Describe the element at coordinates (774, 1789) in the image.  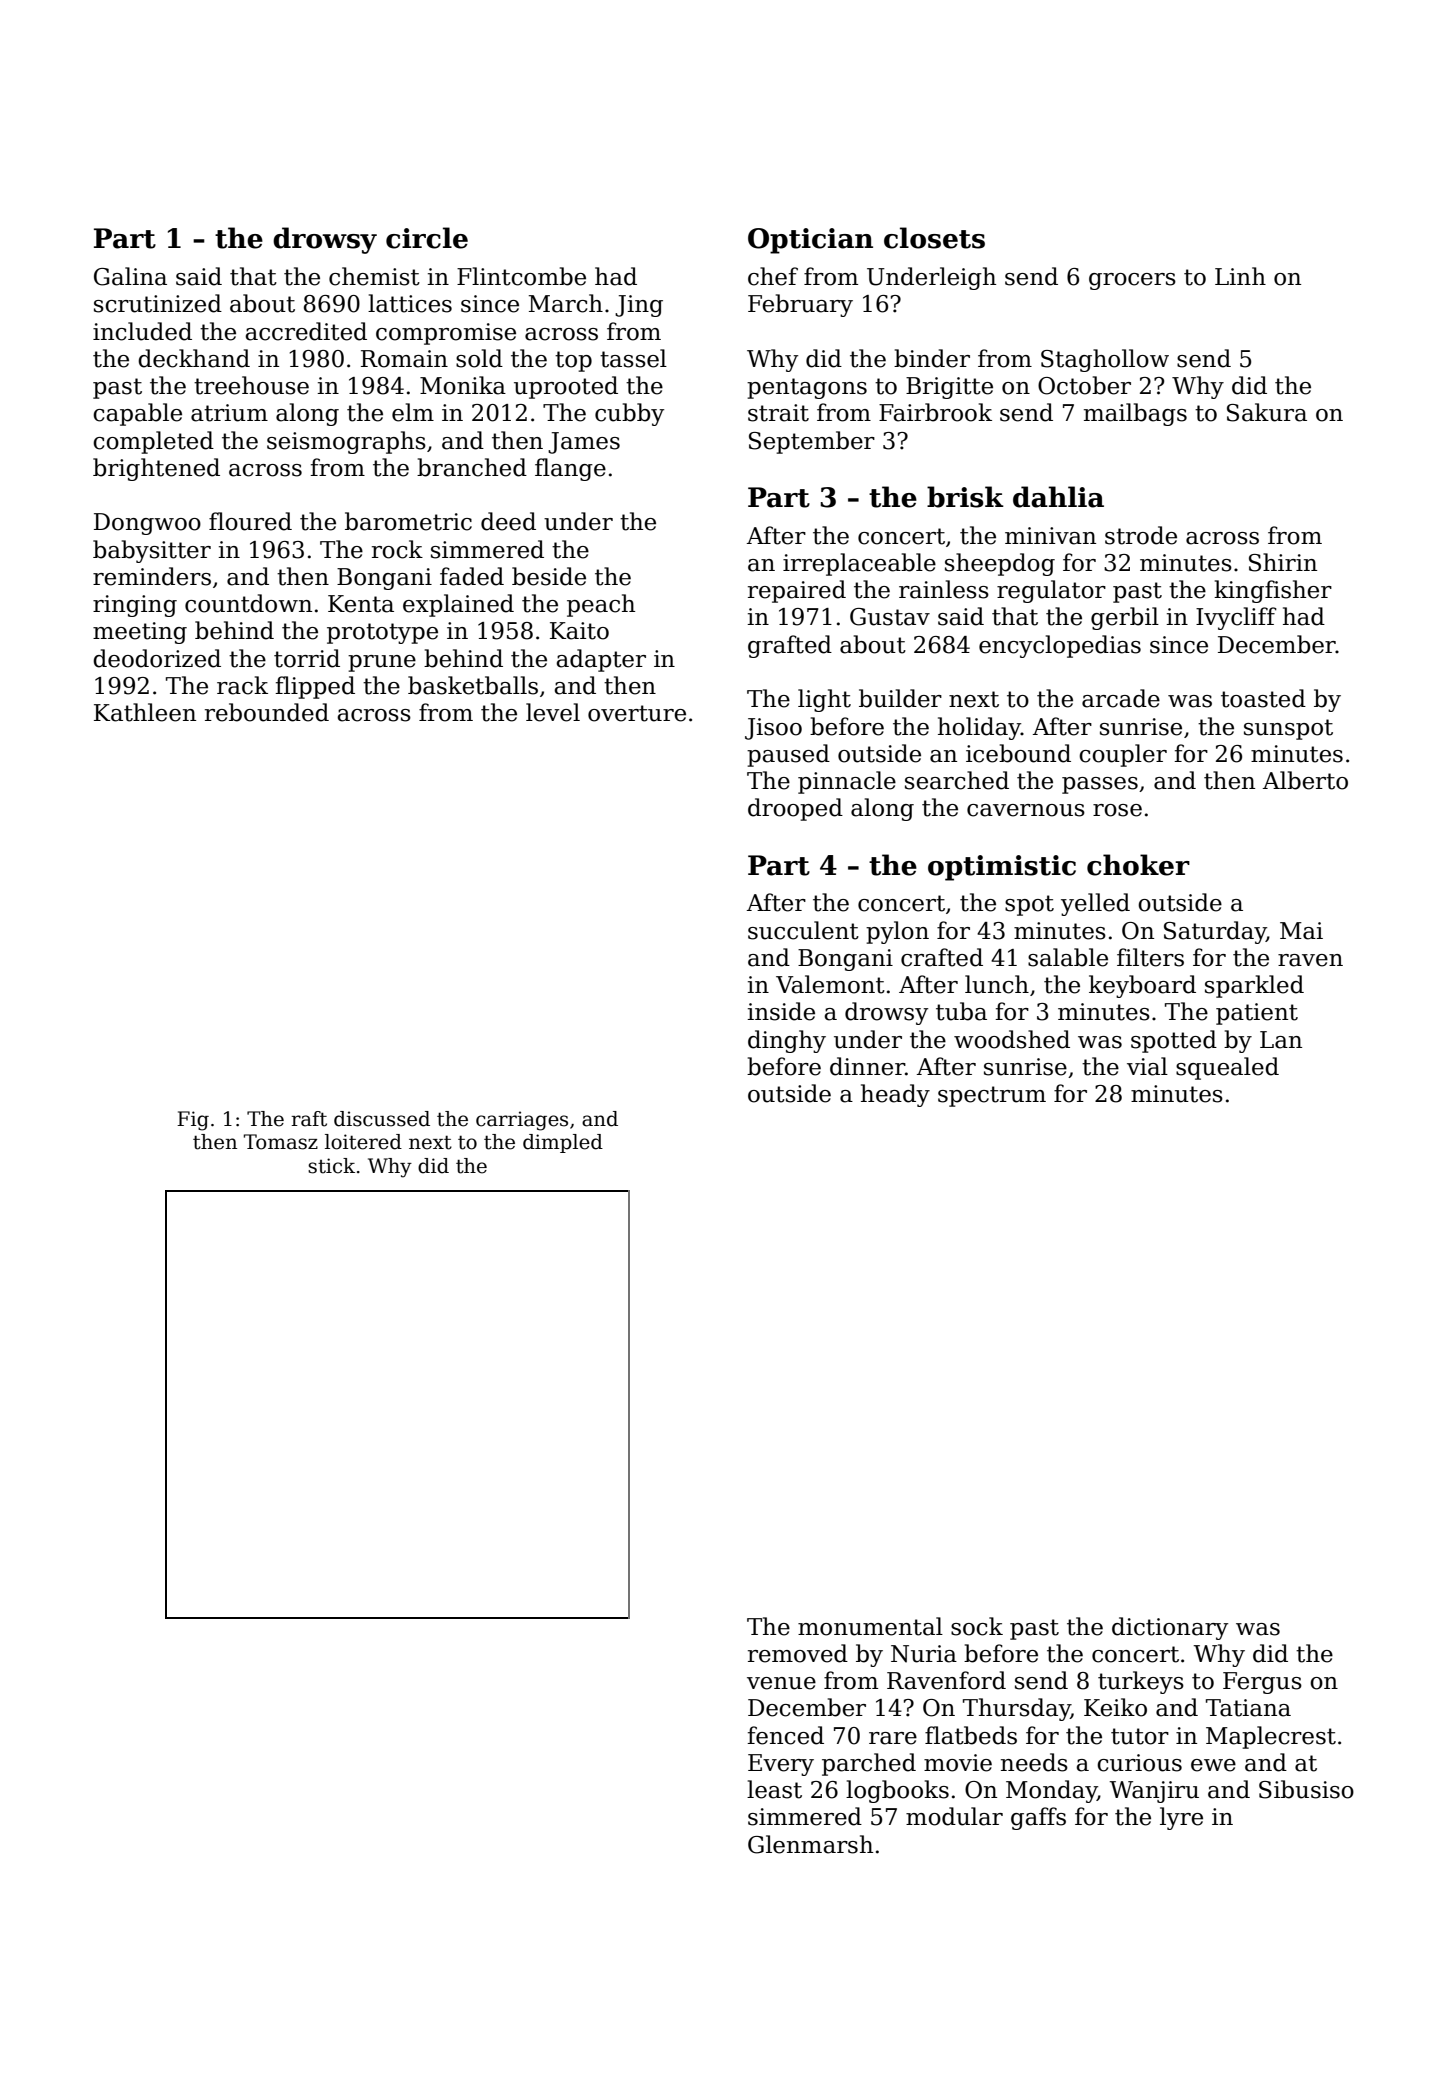
I see `least` at that location.
